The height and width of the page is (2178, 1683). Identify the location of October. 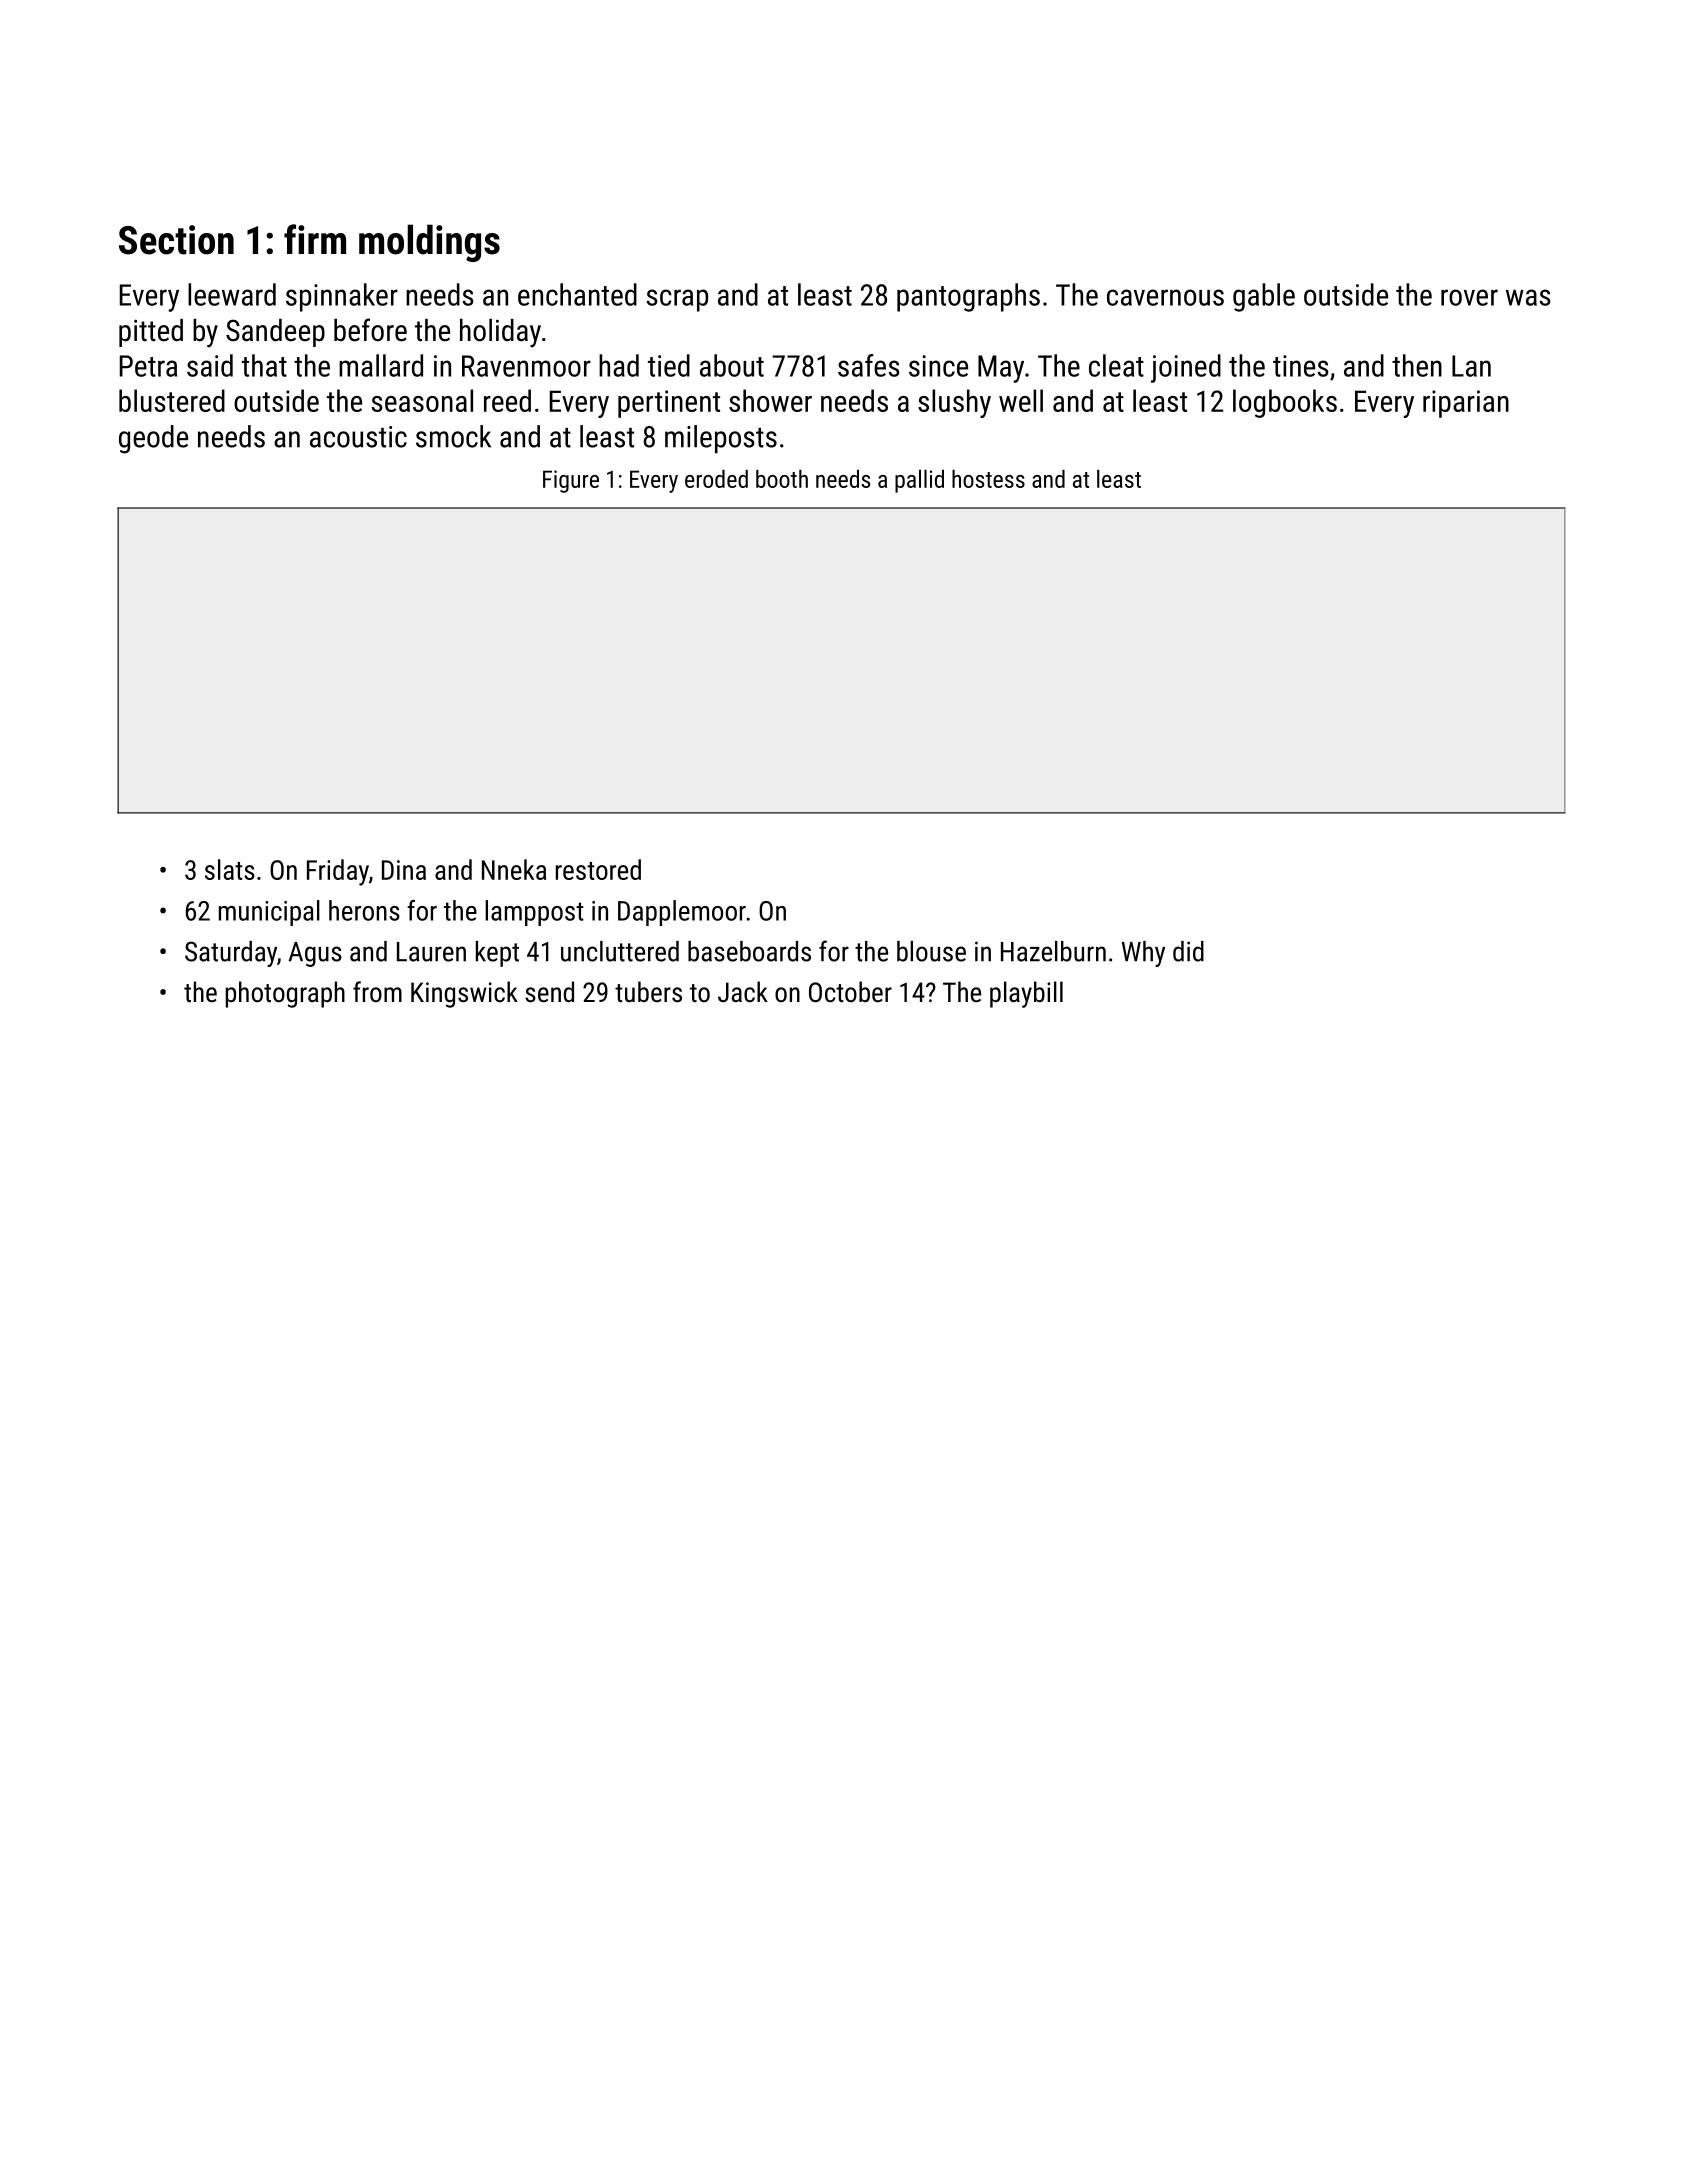
(850, 992).
